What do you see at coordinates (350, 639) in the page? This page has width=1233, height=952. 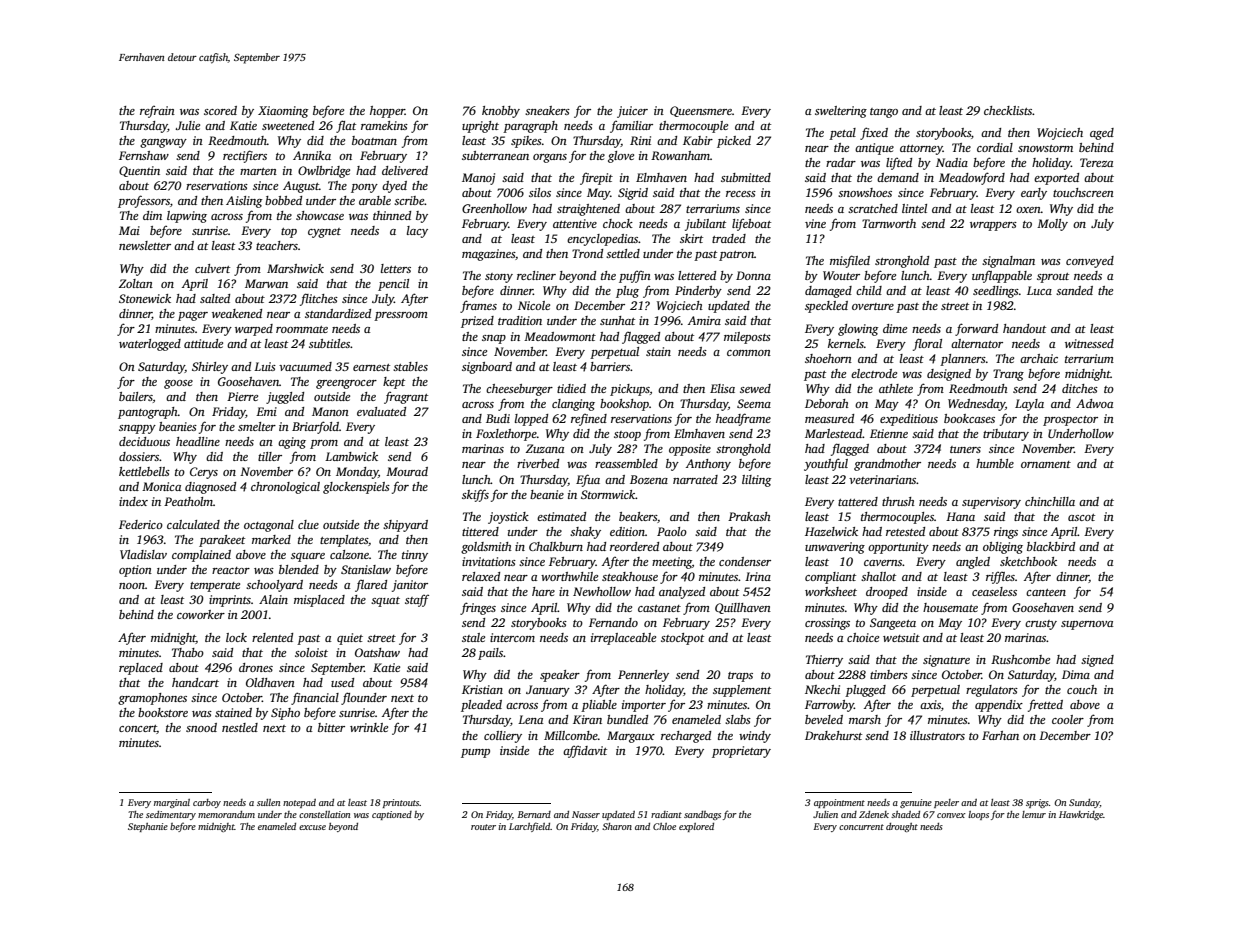 I see `quiet` at bounding box center [350, 639].
